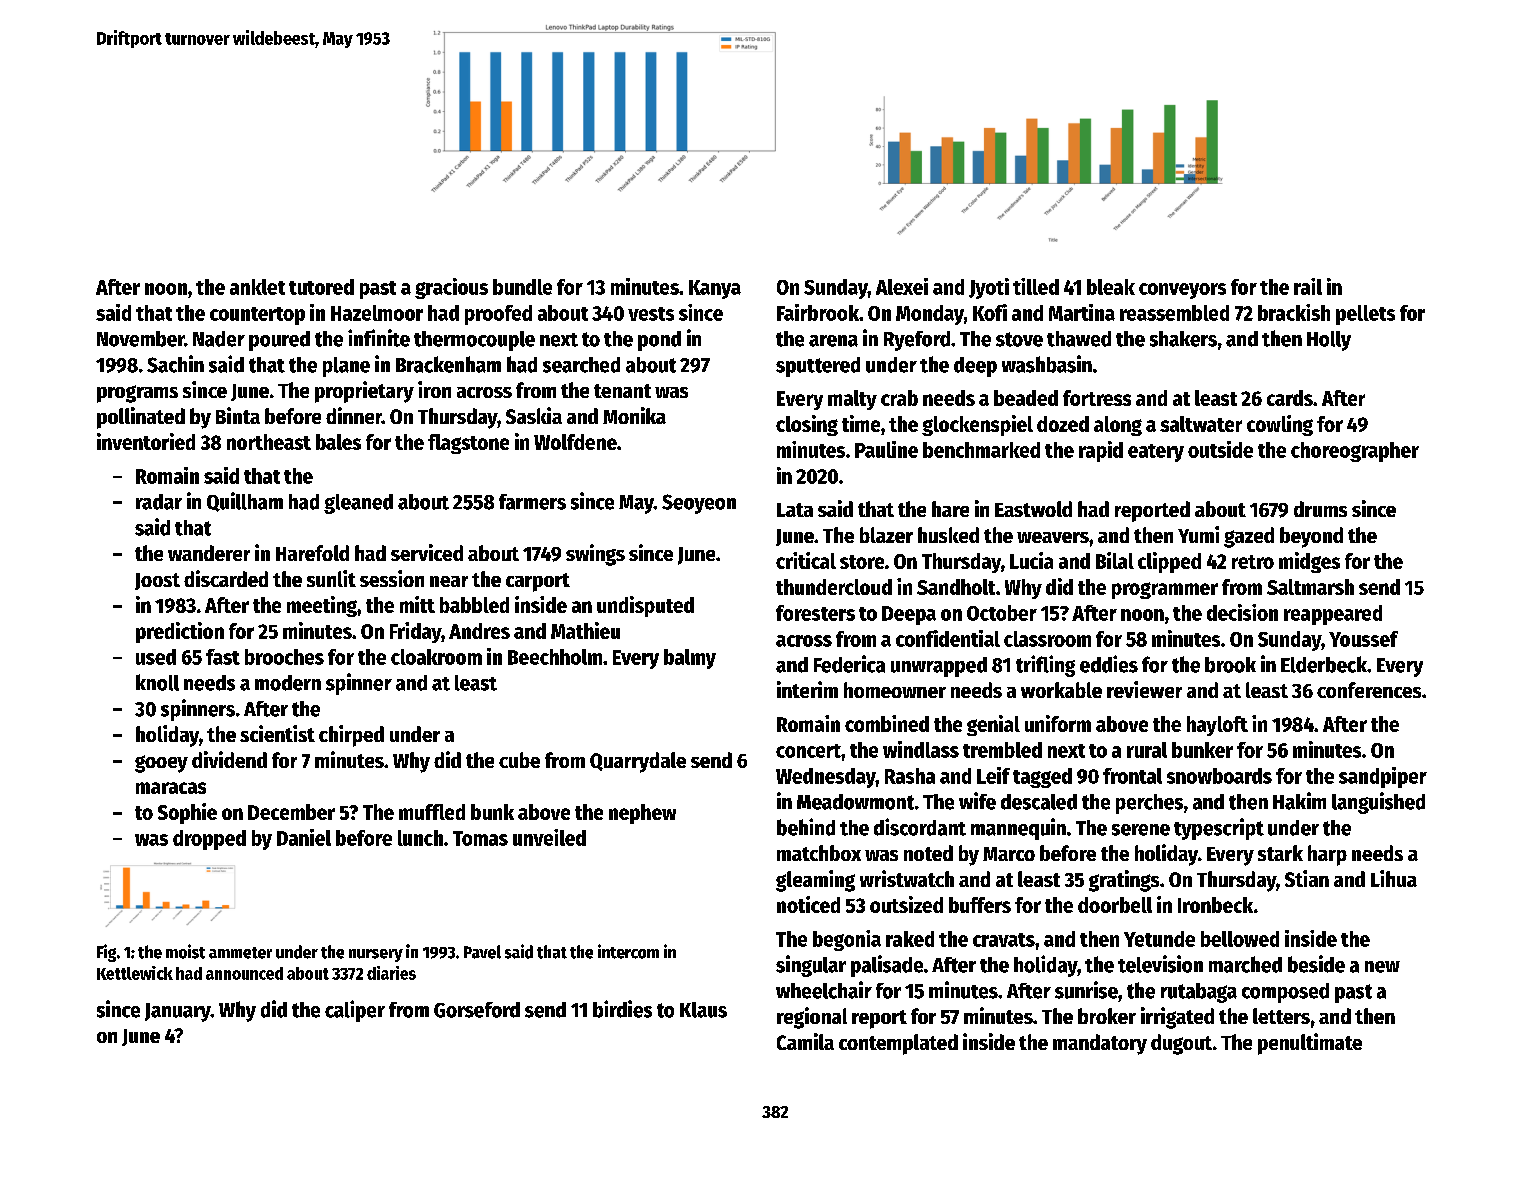  Describe the element at coordinates (257, 316) in the image. I see `countertop` at that location.
